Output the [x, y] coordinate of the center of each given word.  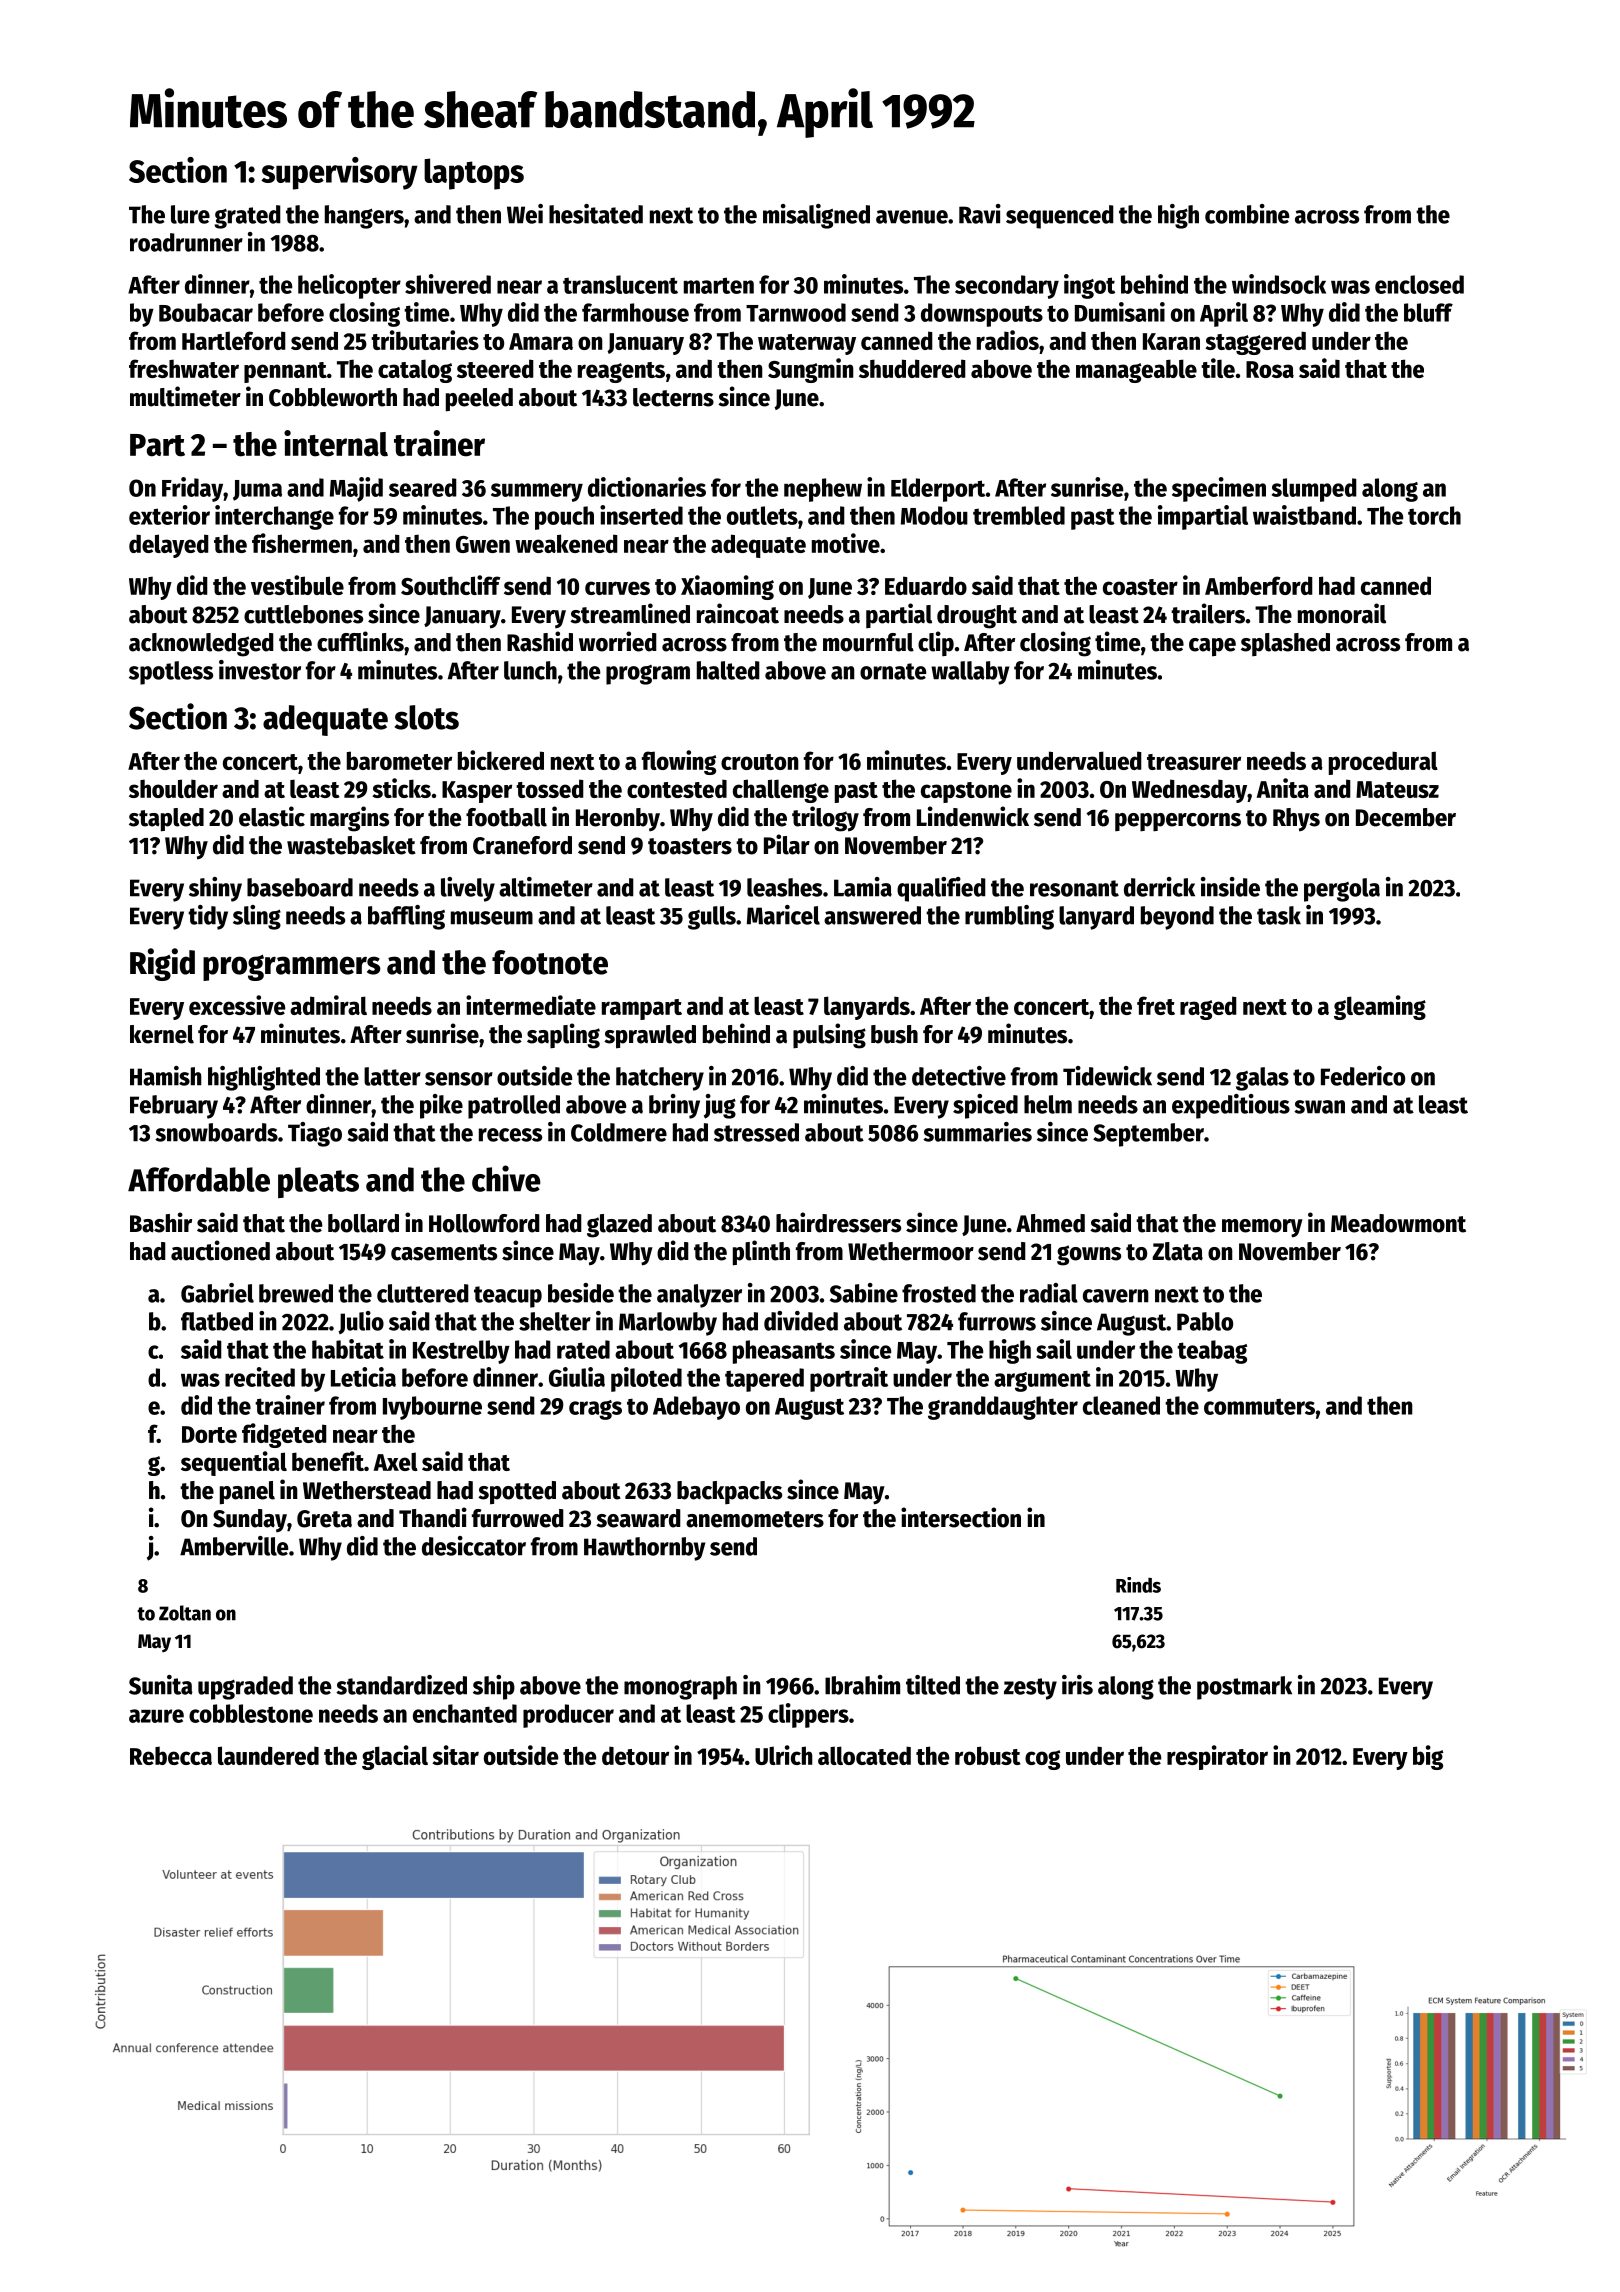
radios [1008, 340]
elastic [272, 816]
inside [1230, 887]
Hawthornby [644, 1549]
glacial [395, 1757]
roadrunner [186, 242]
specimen [1219, 489]
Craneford [522, 845]
